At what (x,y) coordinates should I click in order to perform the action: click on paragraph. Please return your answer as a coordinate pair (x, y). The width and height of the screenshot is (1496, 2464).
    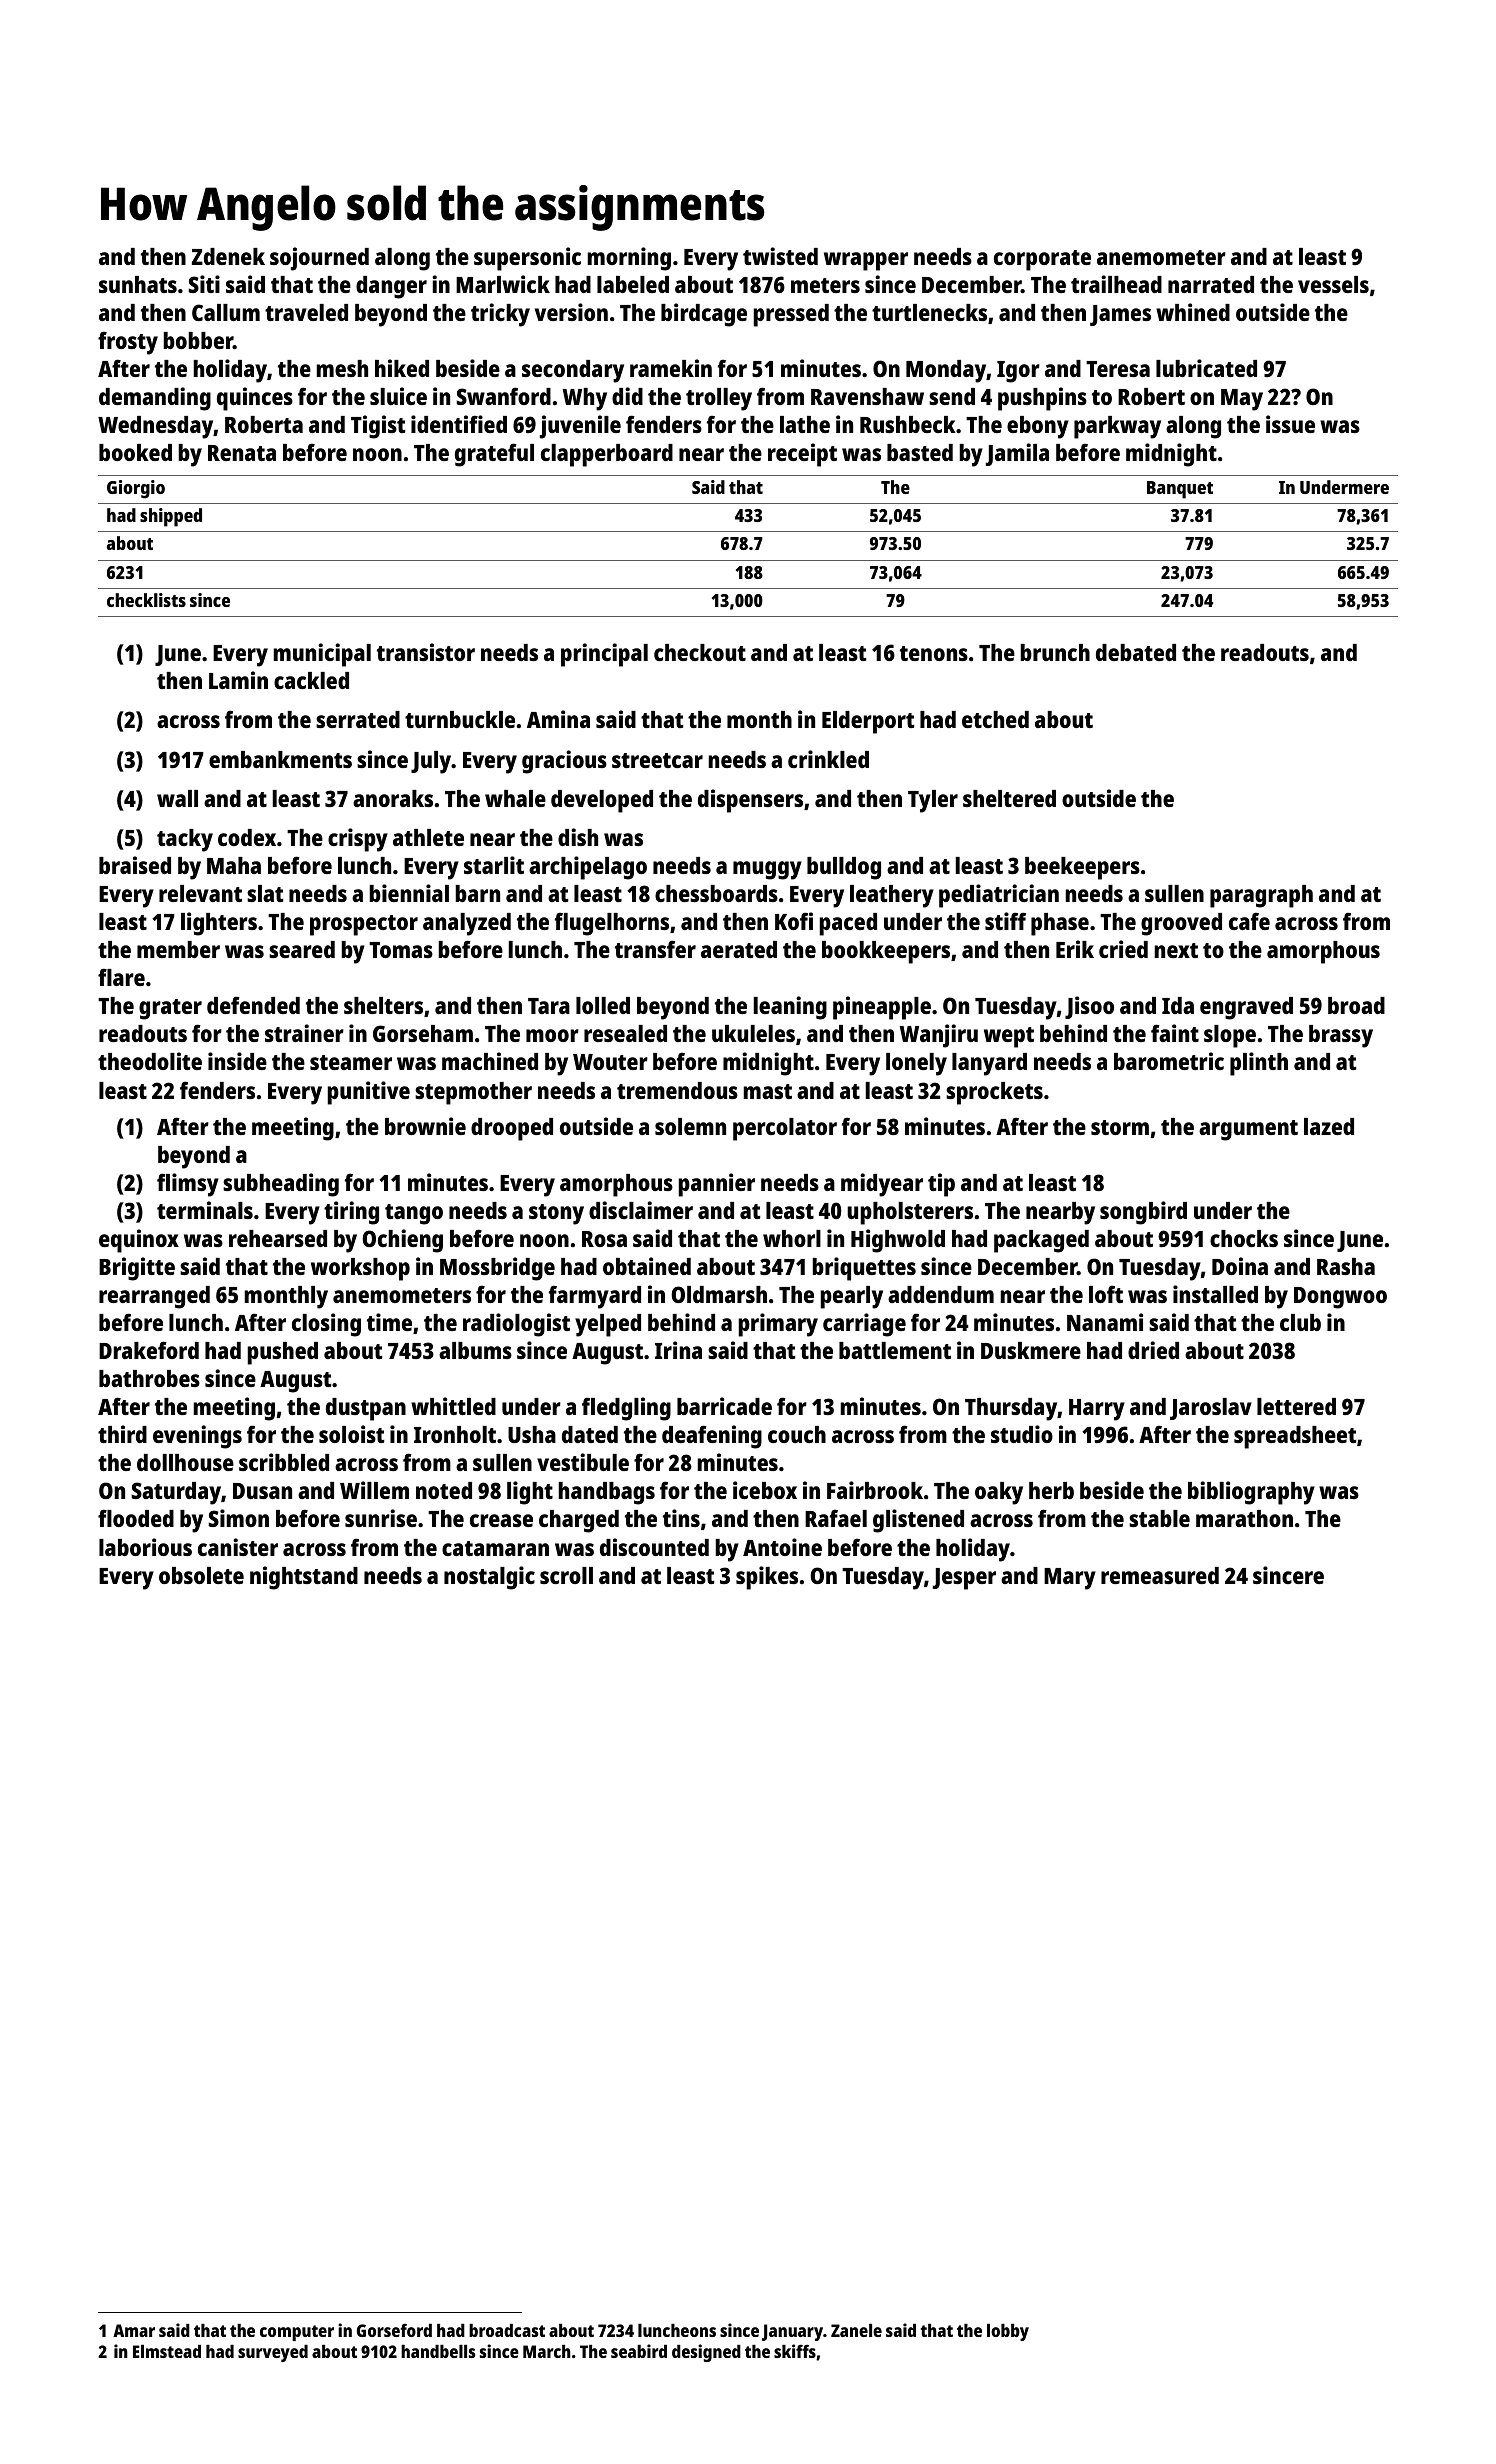
    Looking at the image, I should click on (1261, 896).
